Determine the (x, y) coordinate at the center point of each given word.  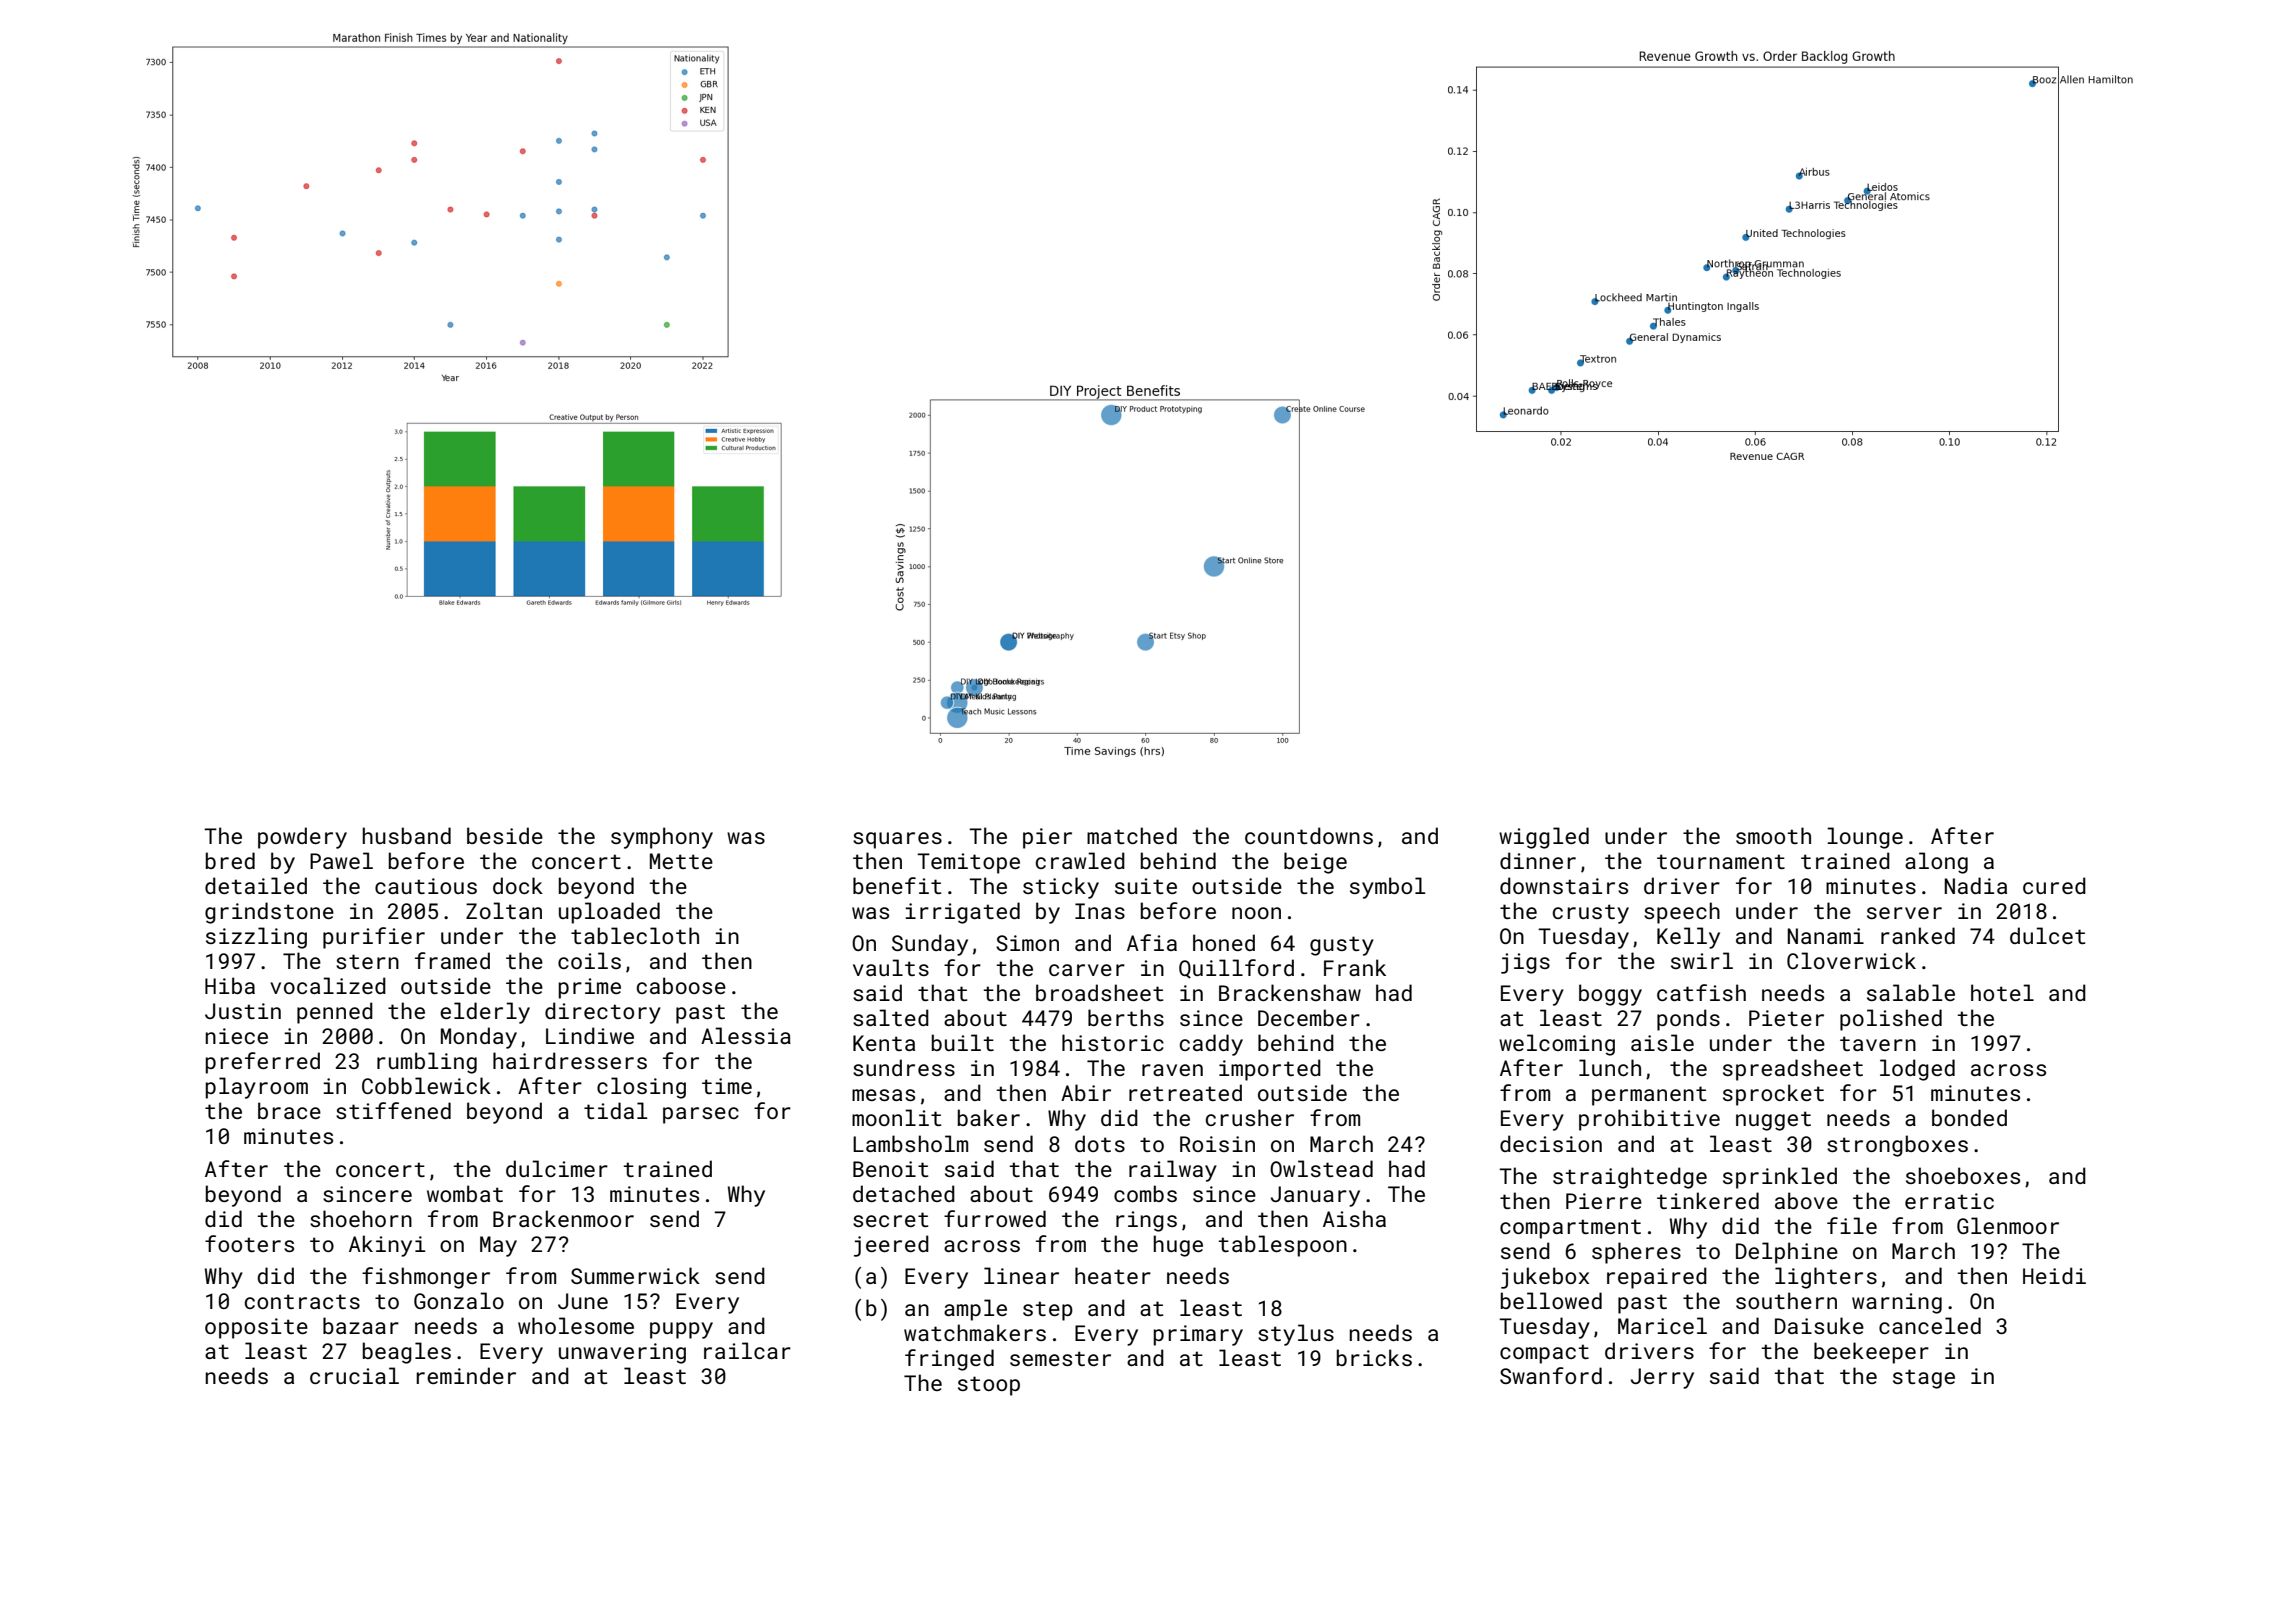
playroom (256, 1088)
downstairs (1564, 885)
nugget (1773, 1121)
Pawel (341, 860)
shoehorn (361, 1218)
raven (1172, 1070)
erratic (1949, 1201)
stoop (989, 1386)
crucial (354, 1375)
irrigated (962, 913)
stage (1924, 1379)
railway (1173, 1171)
